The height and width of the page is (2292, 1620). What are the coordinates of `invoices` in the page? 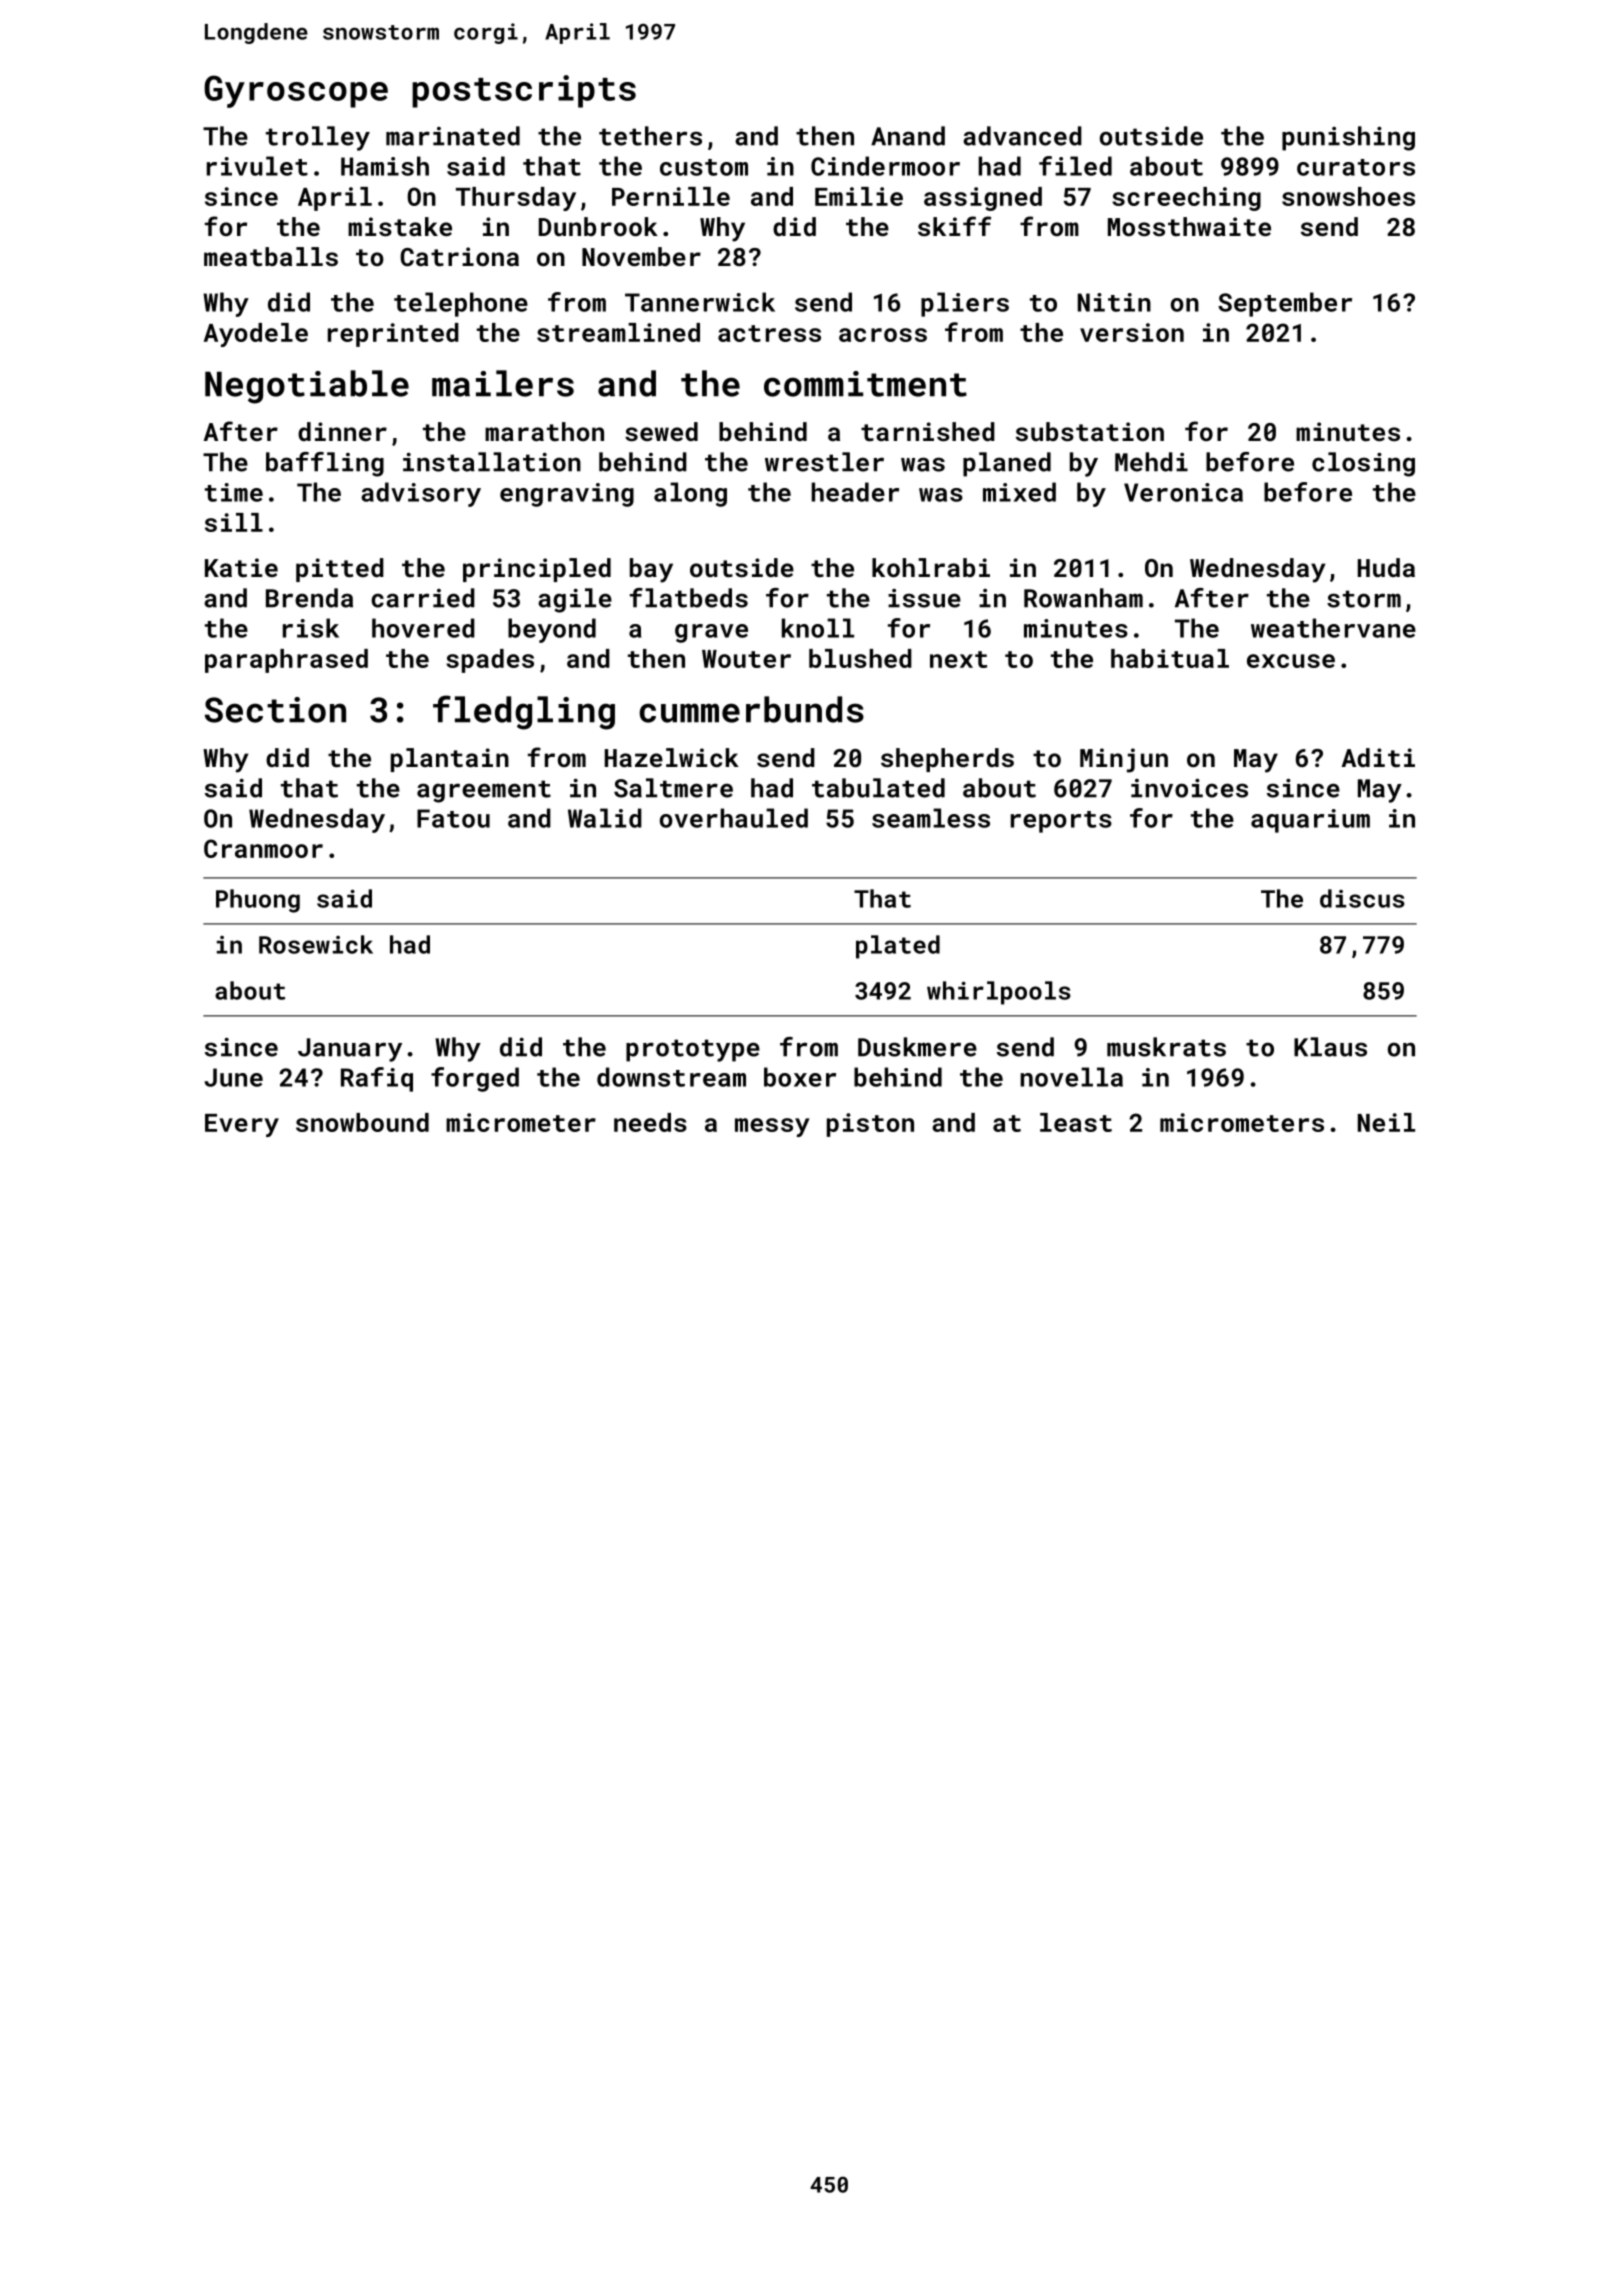 It's located at (1189, 788).
